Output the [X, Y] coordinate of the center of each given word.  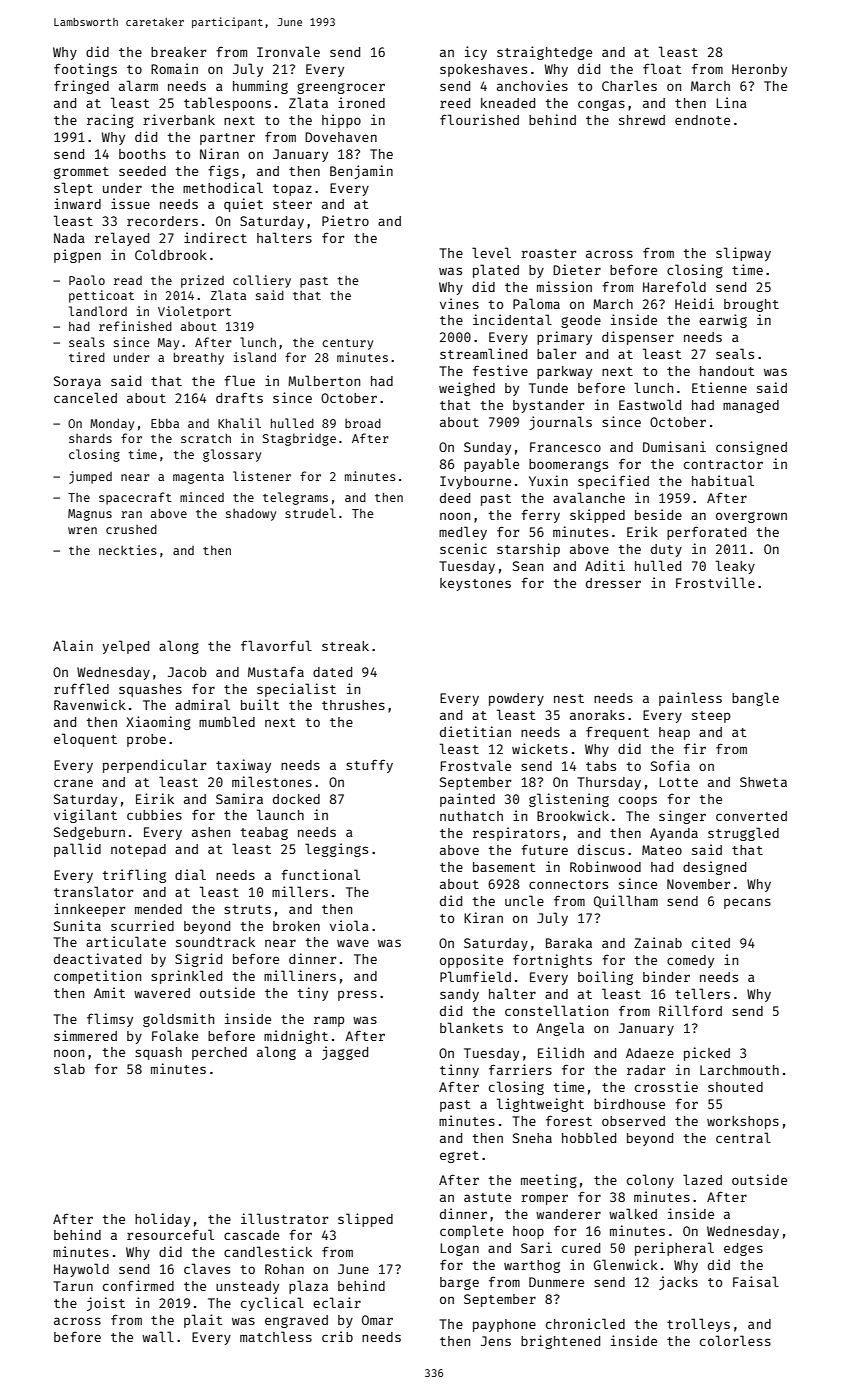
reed [455, 103]
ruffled [81, 688]
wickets [540, 748]
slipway [743, 254]
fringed [81, 87]
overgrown [751, 517]
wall [158, 1336]
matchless [276, 1336]
